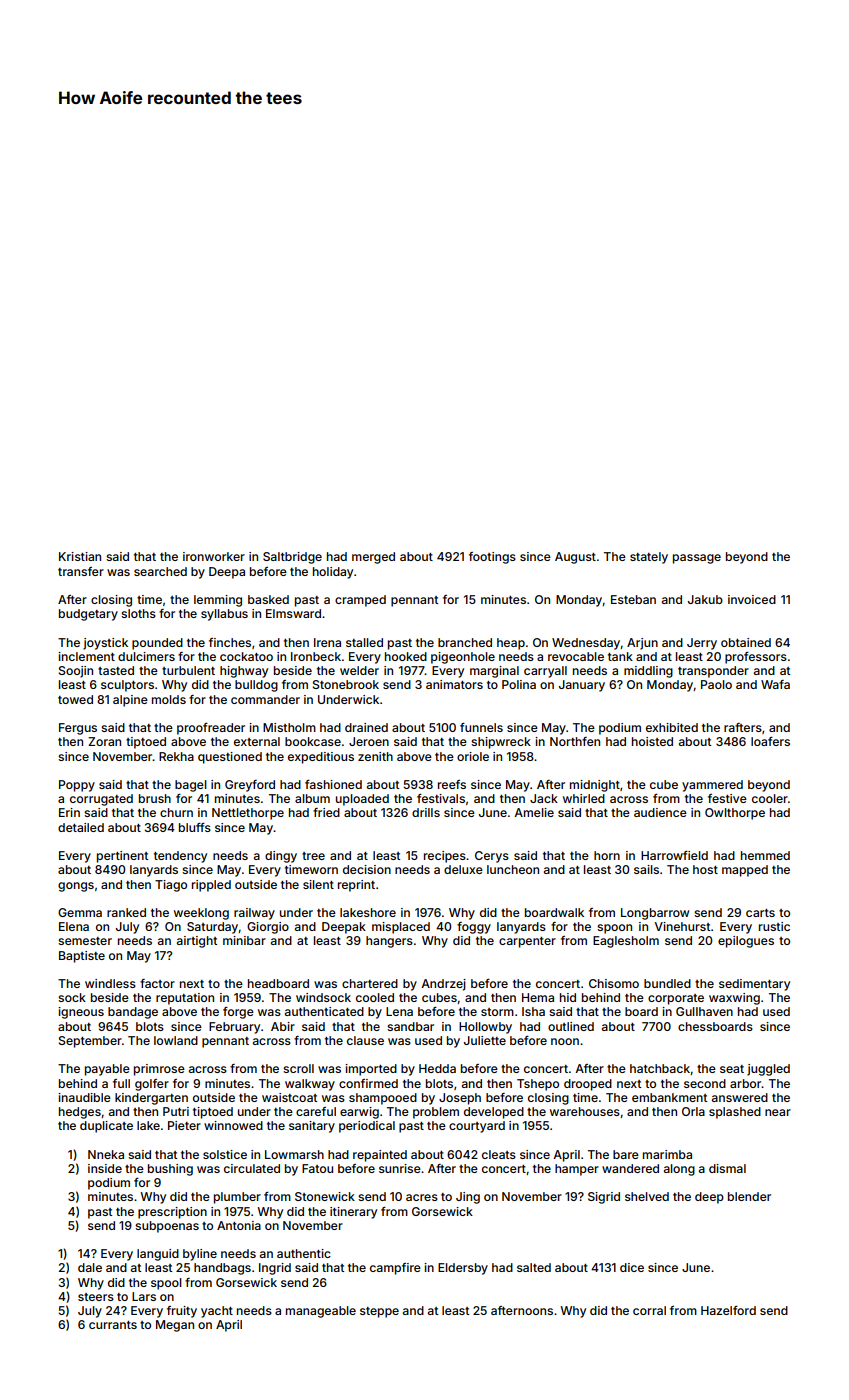 The height and width of the image is (1400, 849). Describe the element at coordinates (170, 1170) in the image. I see `bushing` at that location.
